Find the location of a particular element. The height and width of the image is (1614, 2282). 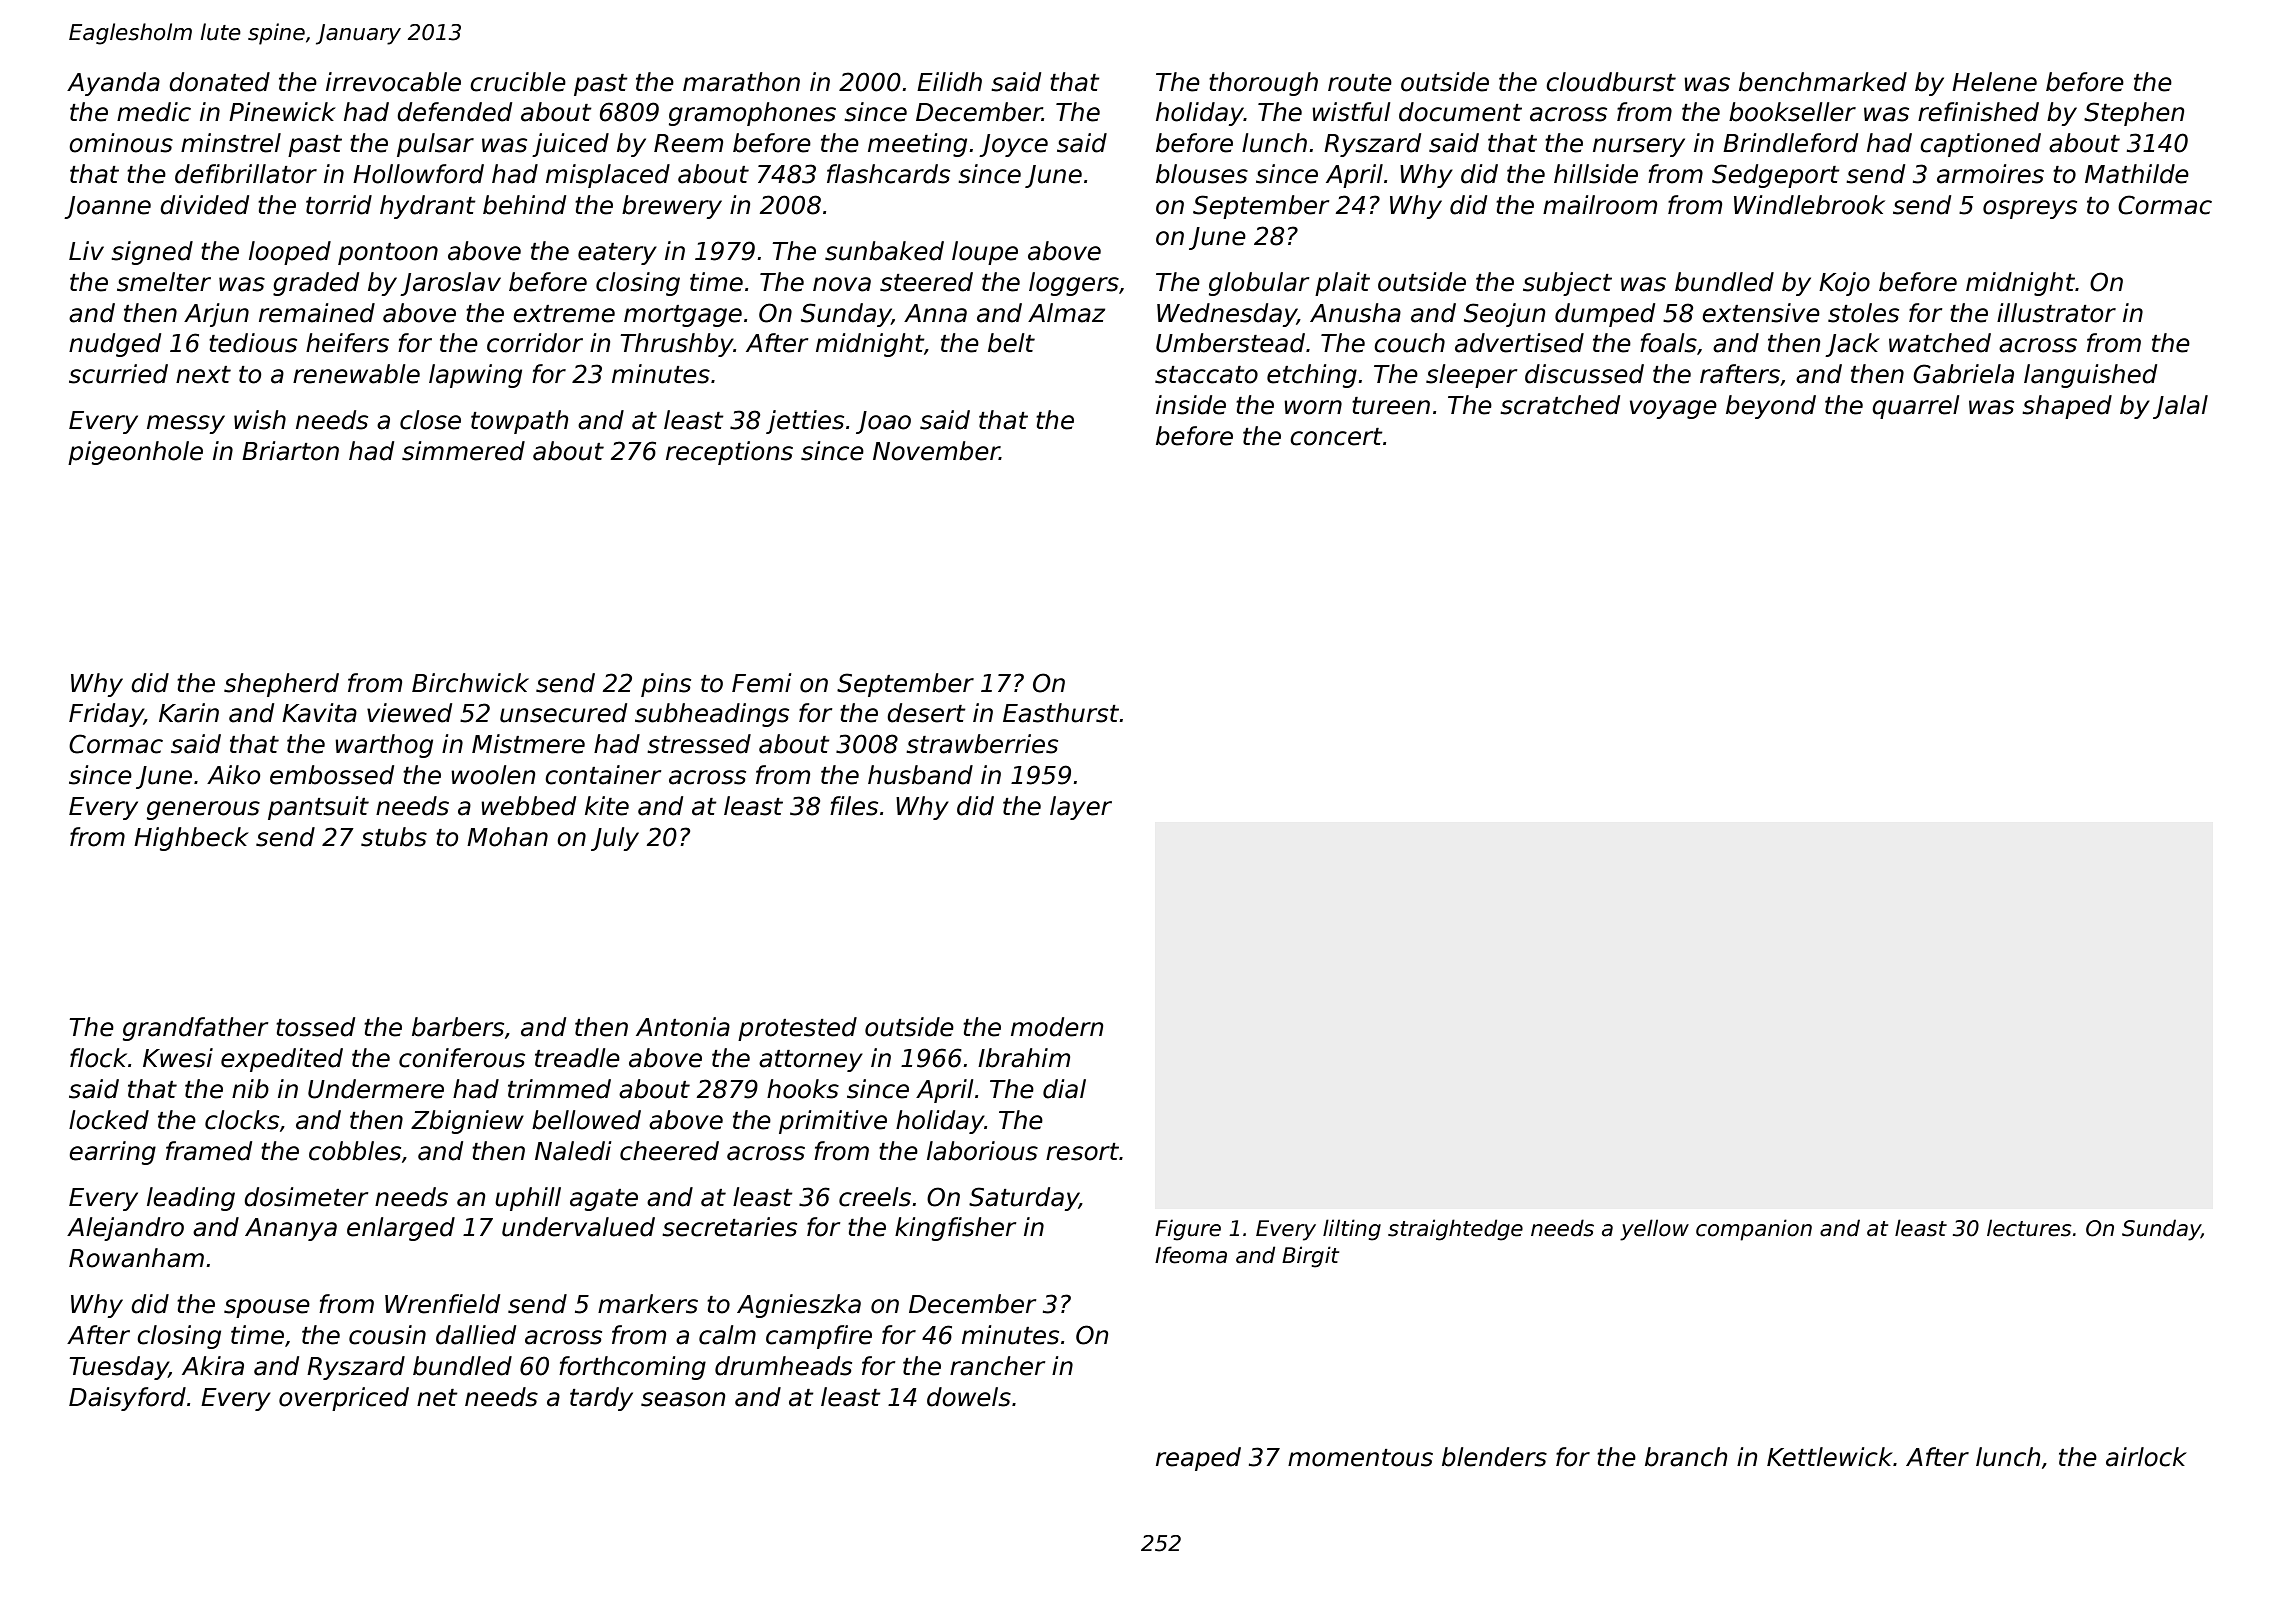

lectures is located at coordinates (2029, 1228).
